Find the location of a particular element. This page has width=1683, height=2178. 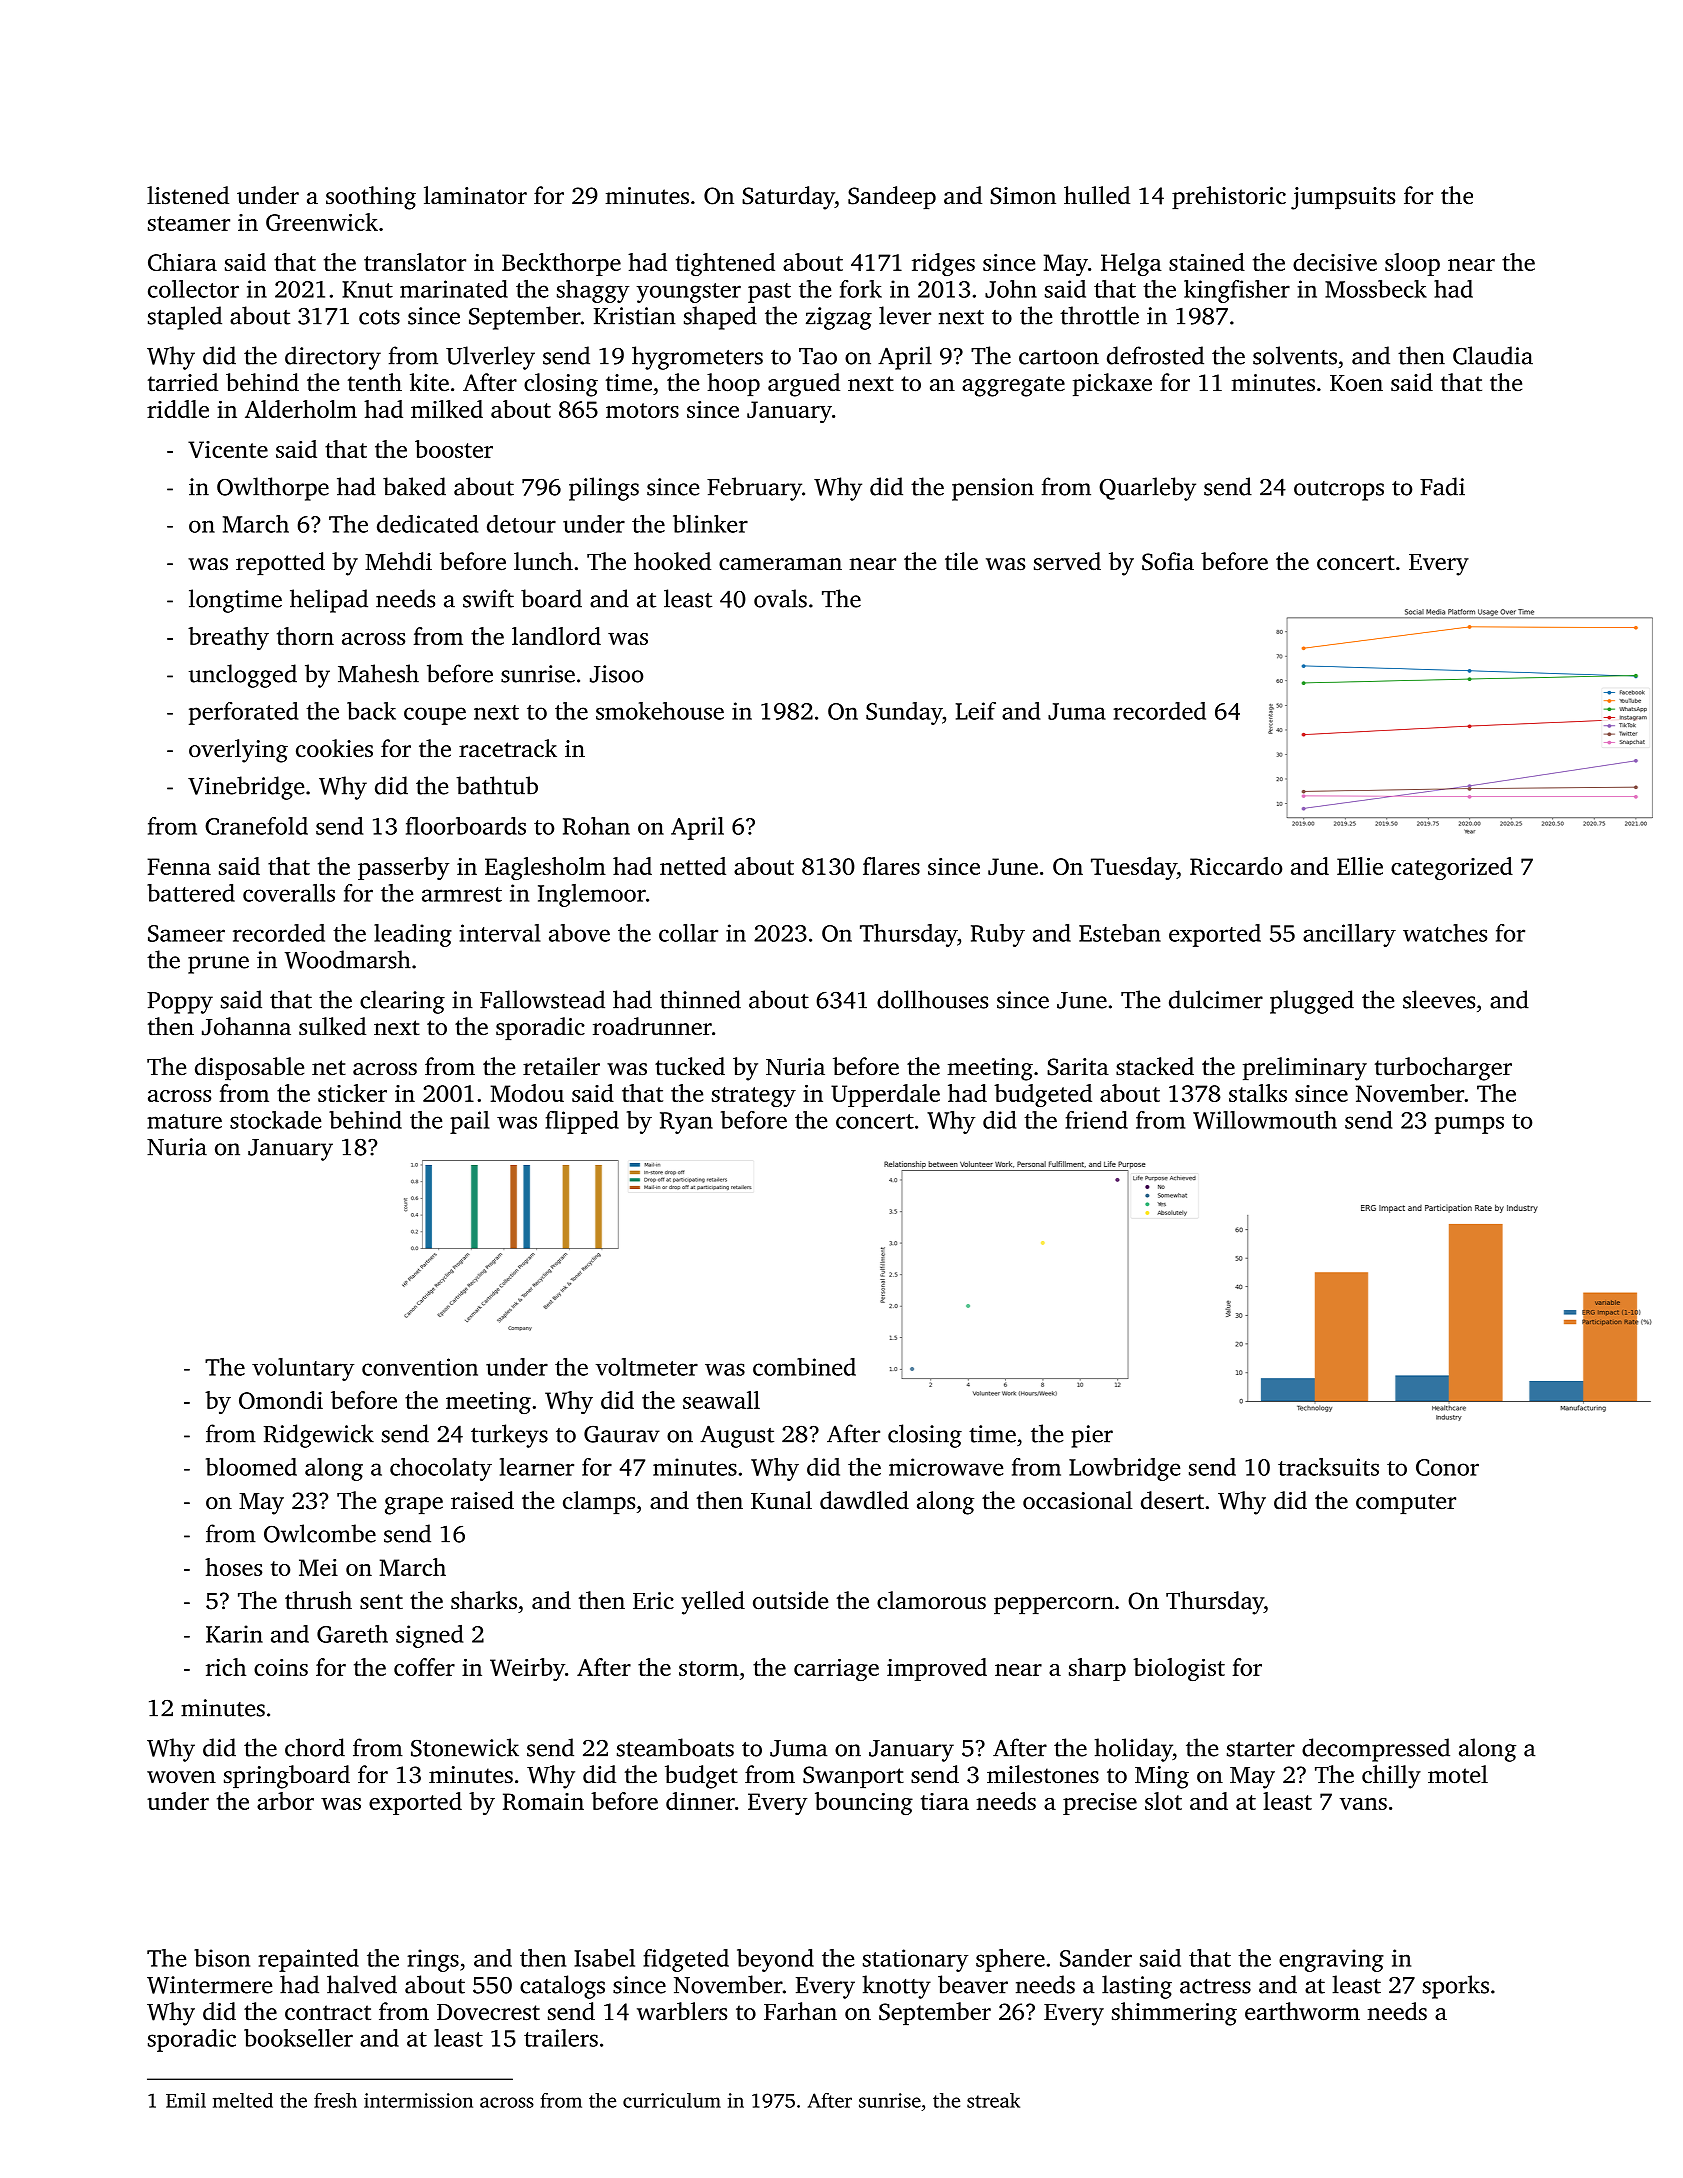

flipped is located at coordinates (582, 1122).
